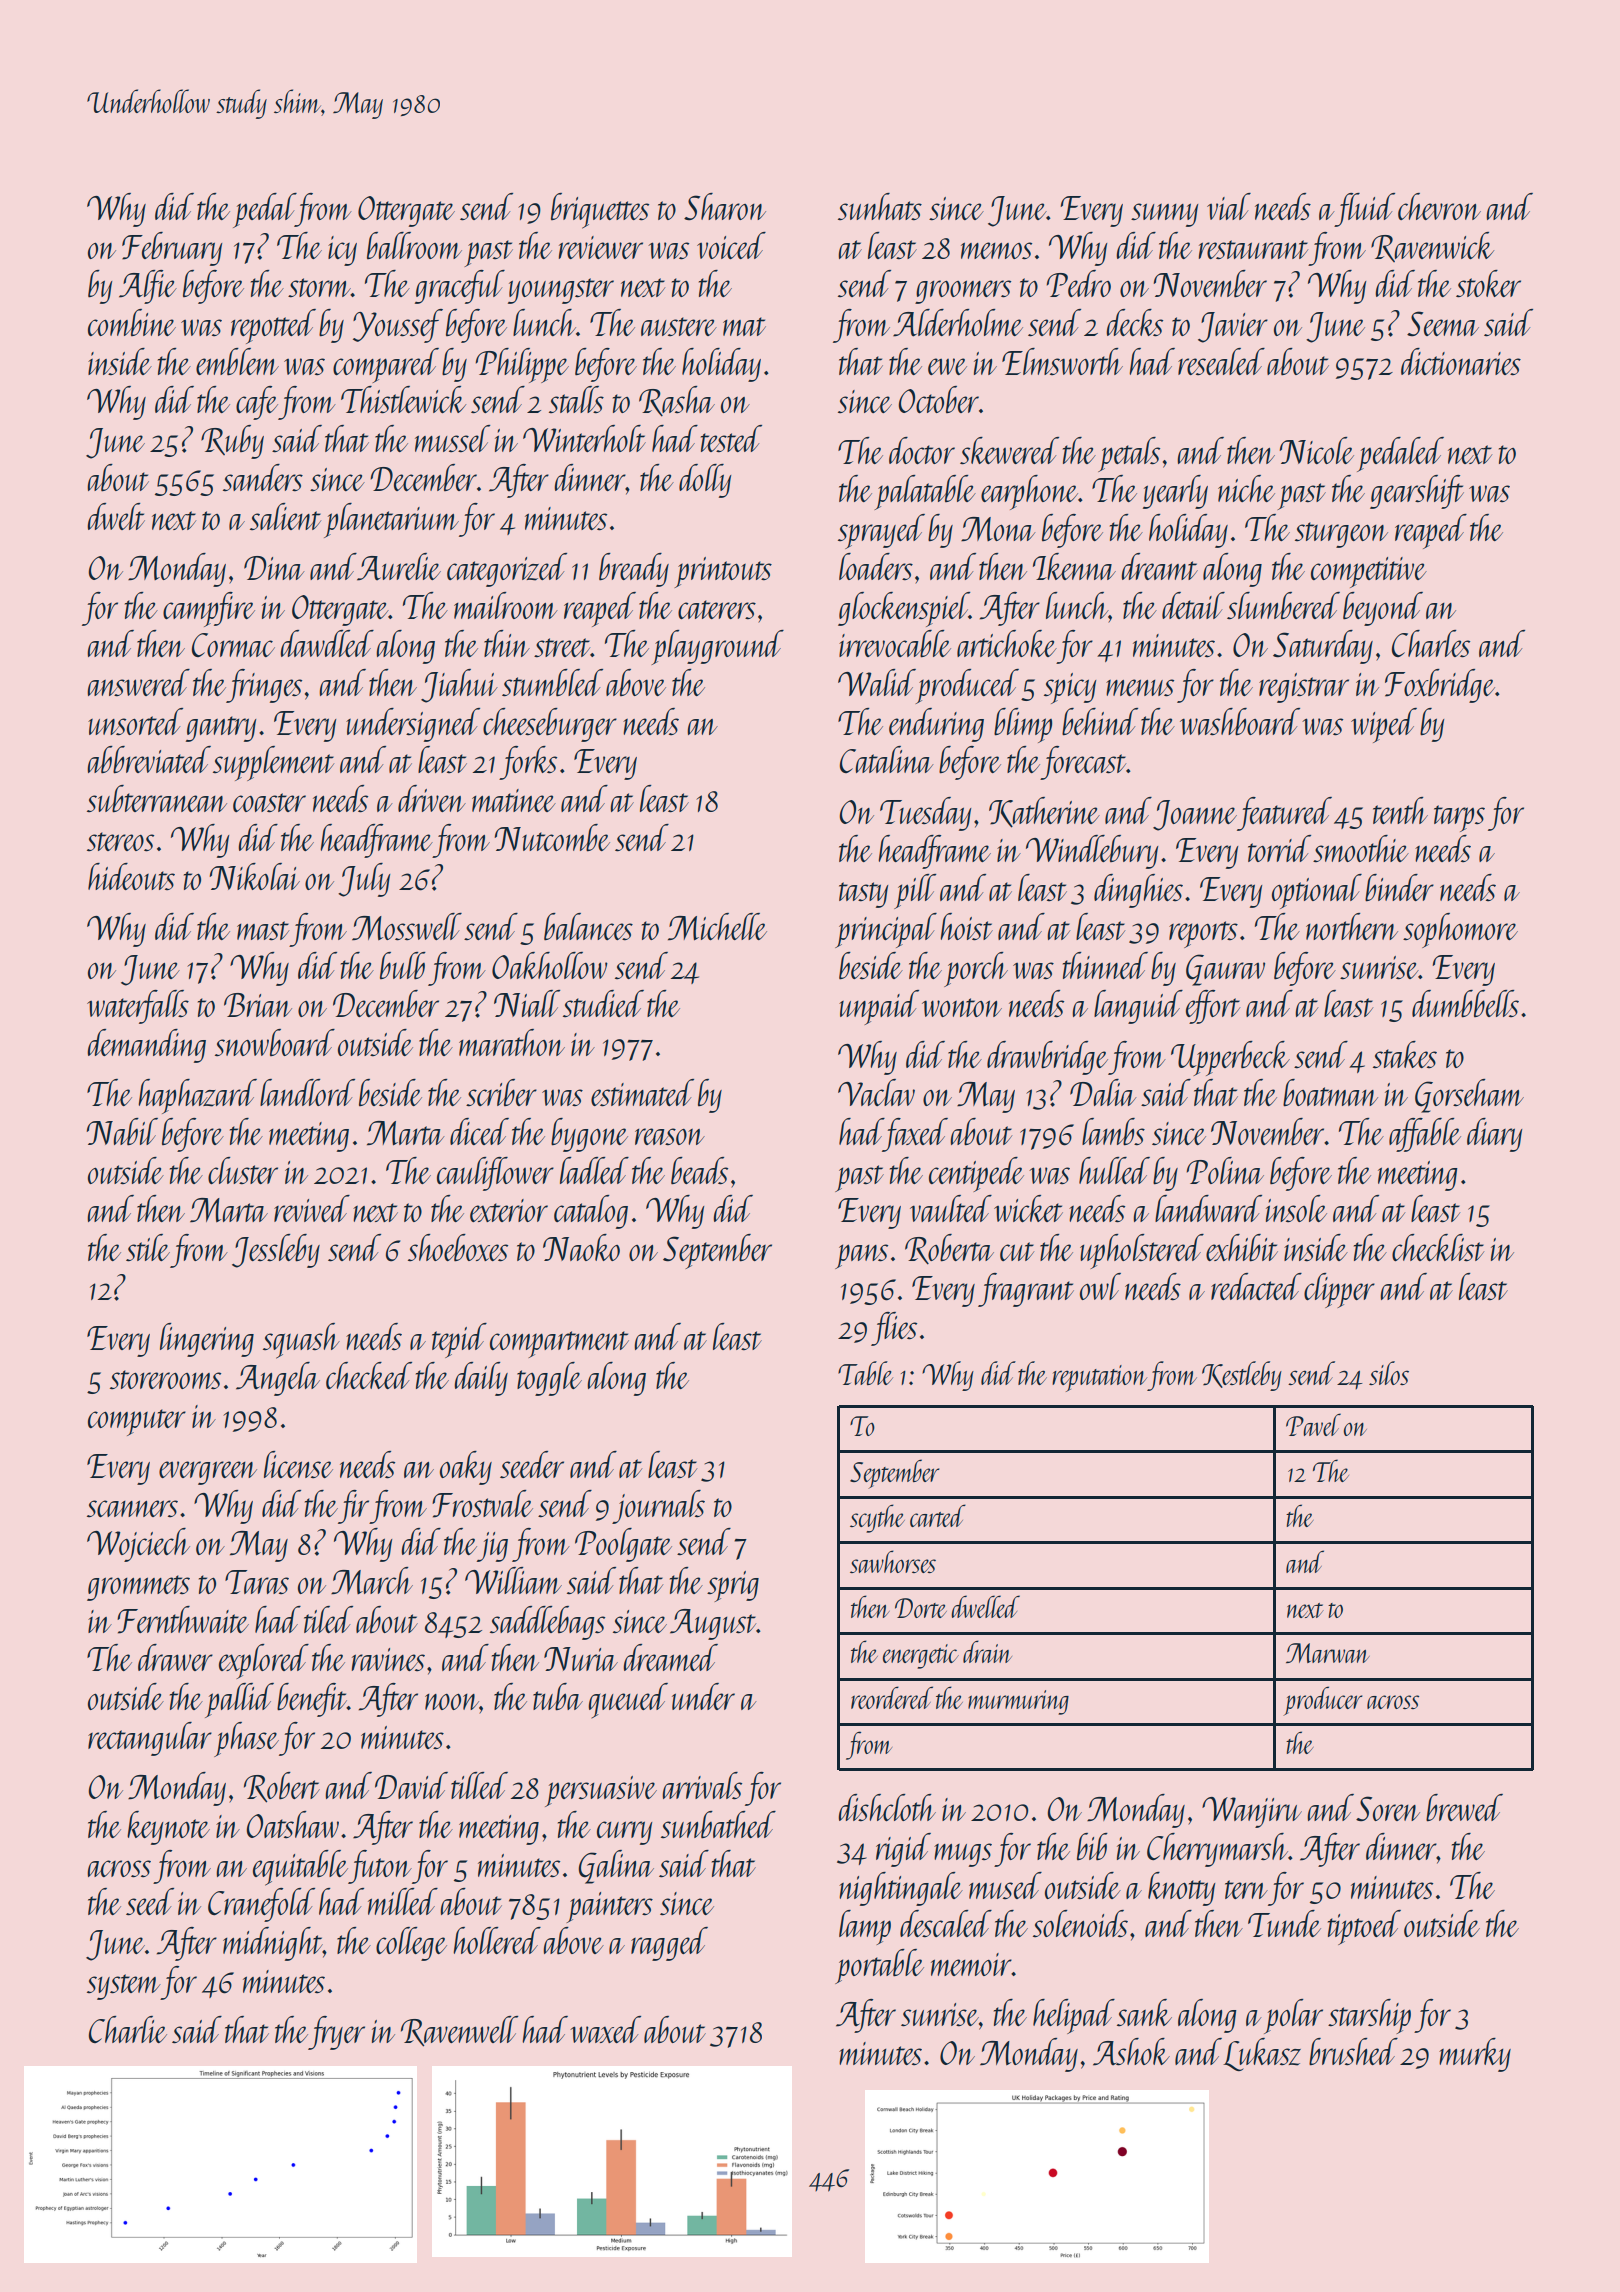  What do you see at coordinates (880, 206) in the document?
I see `sunhats` at bounding box center [880, 206].
